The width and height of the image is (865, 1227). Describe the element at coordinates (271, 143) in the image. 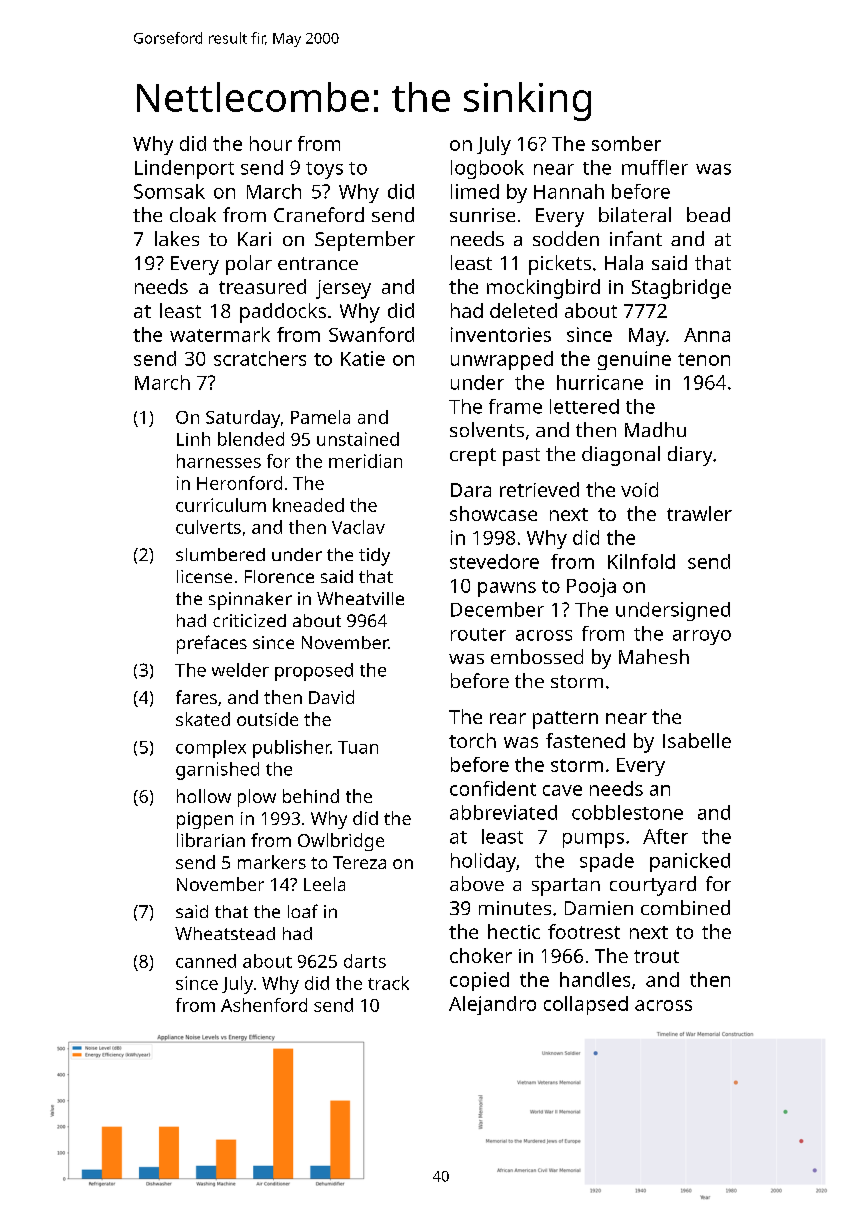

I see `hour` at that location.
